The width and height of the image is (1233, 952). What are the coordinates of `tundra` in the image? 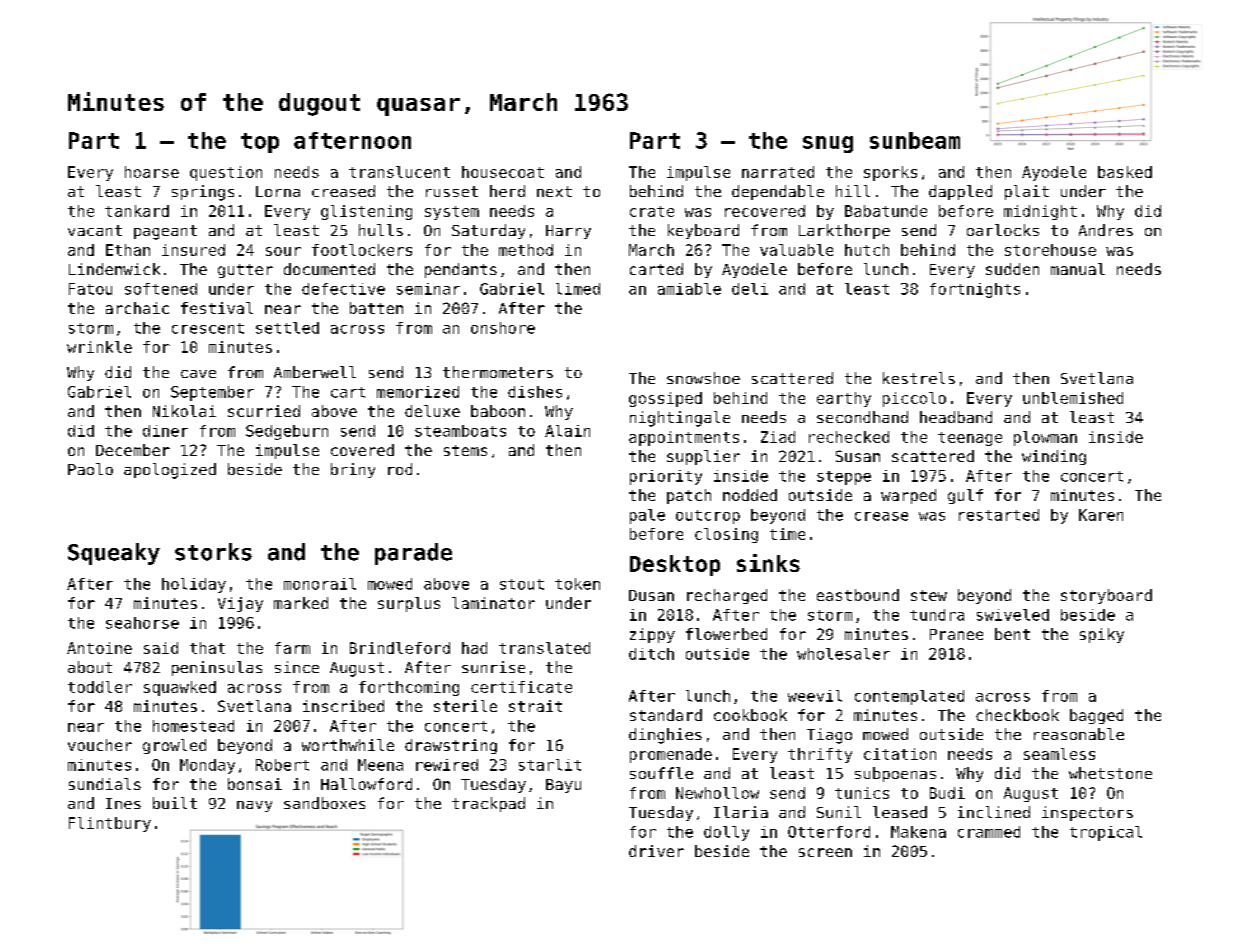 It's located at (937, 615).
